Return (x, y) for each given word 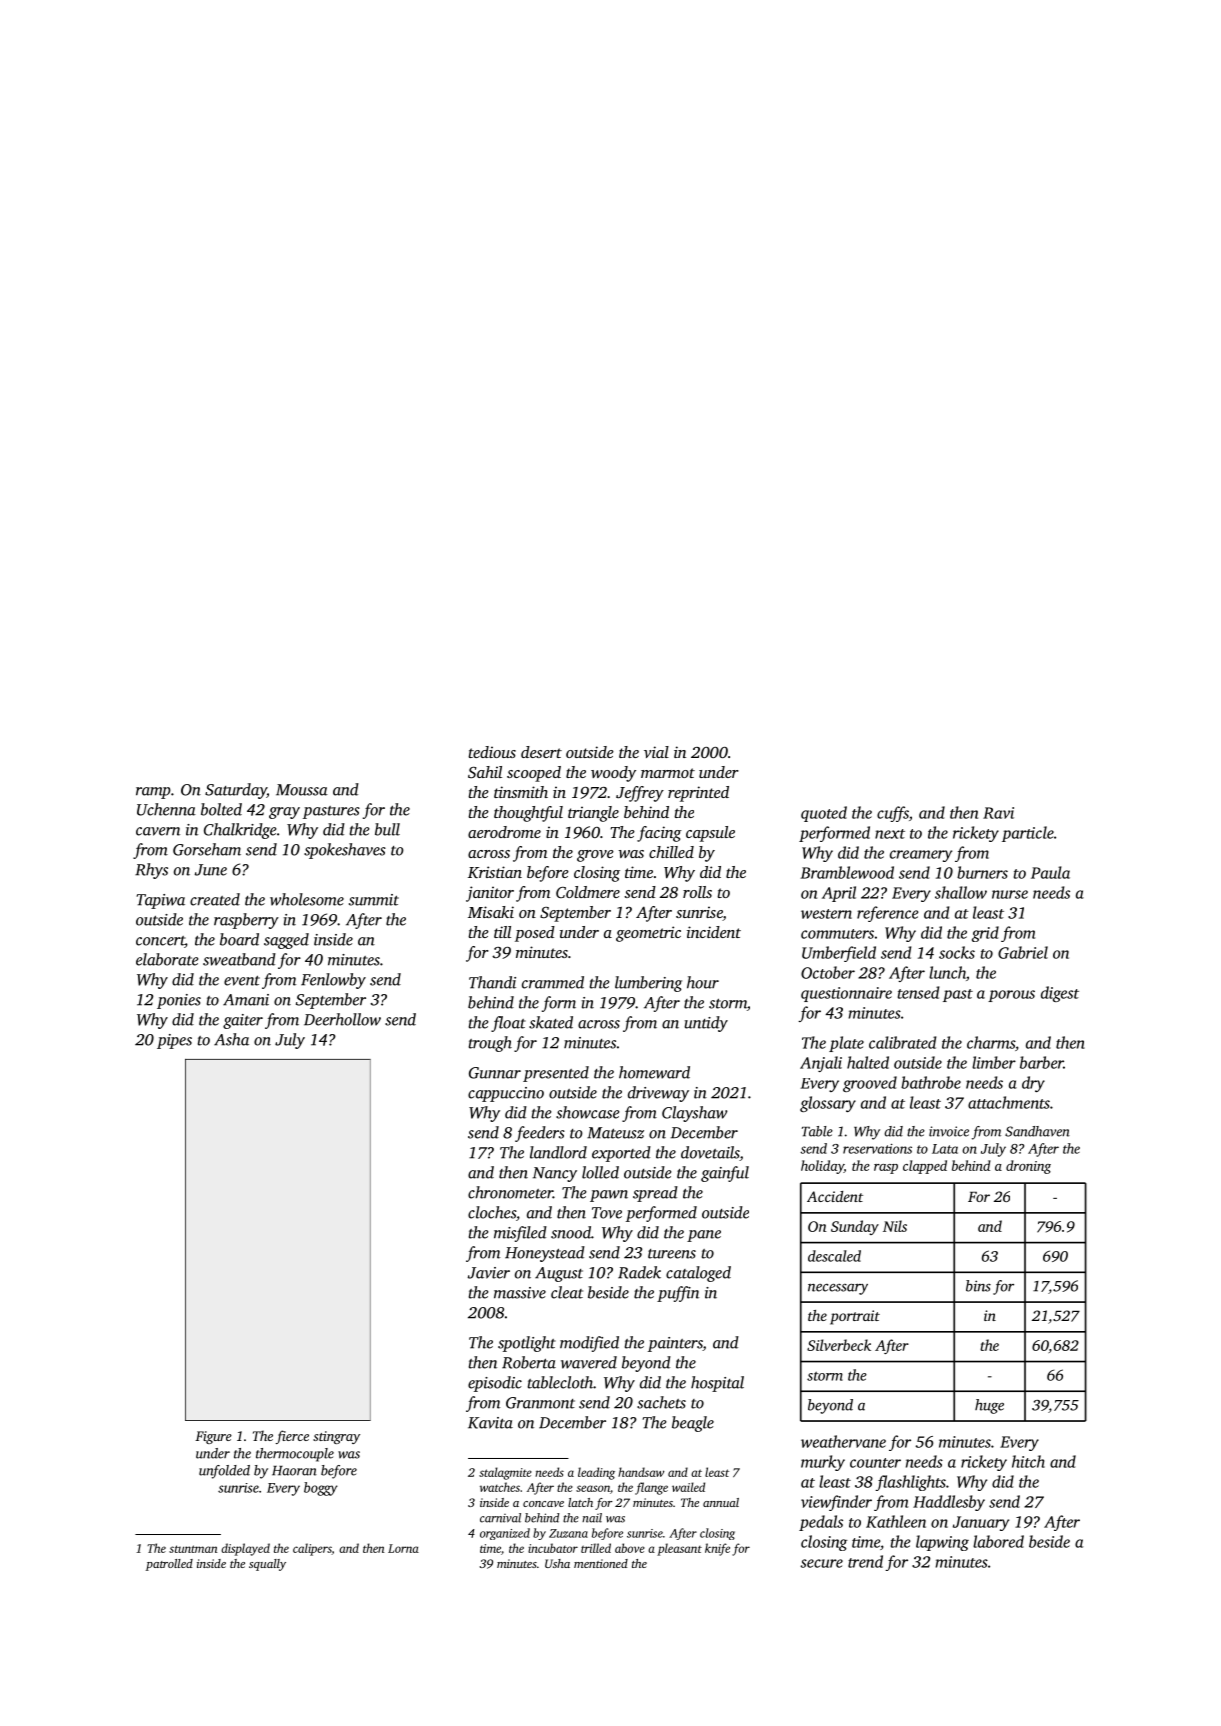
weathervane (843, 1441)
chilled (671, 852)
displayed (245, 1549)
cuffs (893, 814)
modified (589, 1344)
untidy (706, 1024)
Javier (489, 1273)
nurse (1010, 894)
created (215, 899)
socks (957, 952)
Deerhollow (342, 1019)
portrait (855, 1317)
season (593, 1488)
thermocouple (295, 1455)
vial (656, 752)
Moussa (302, 790)
